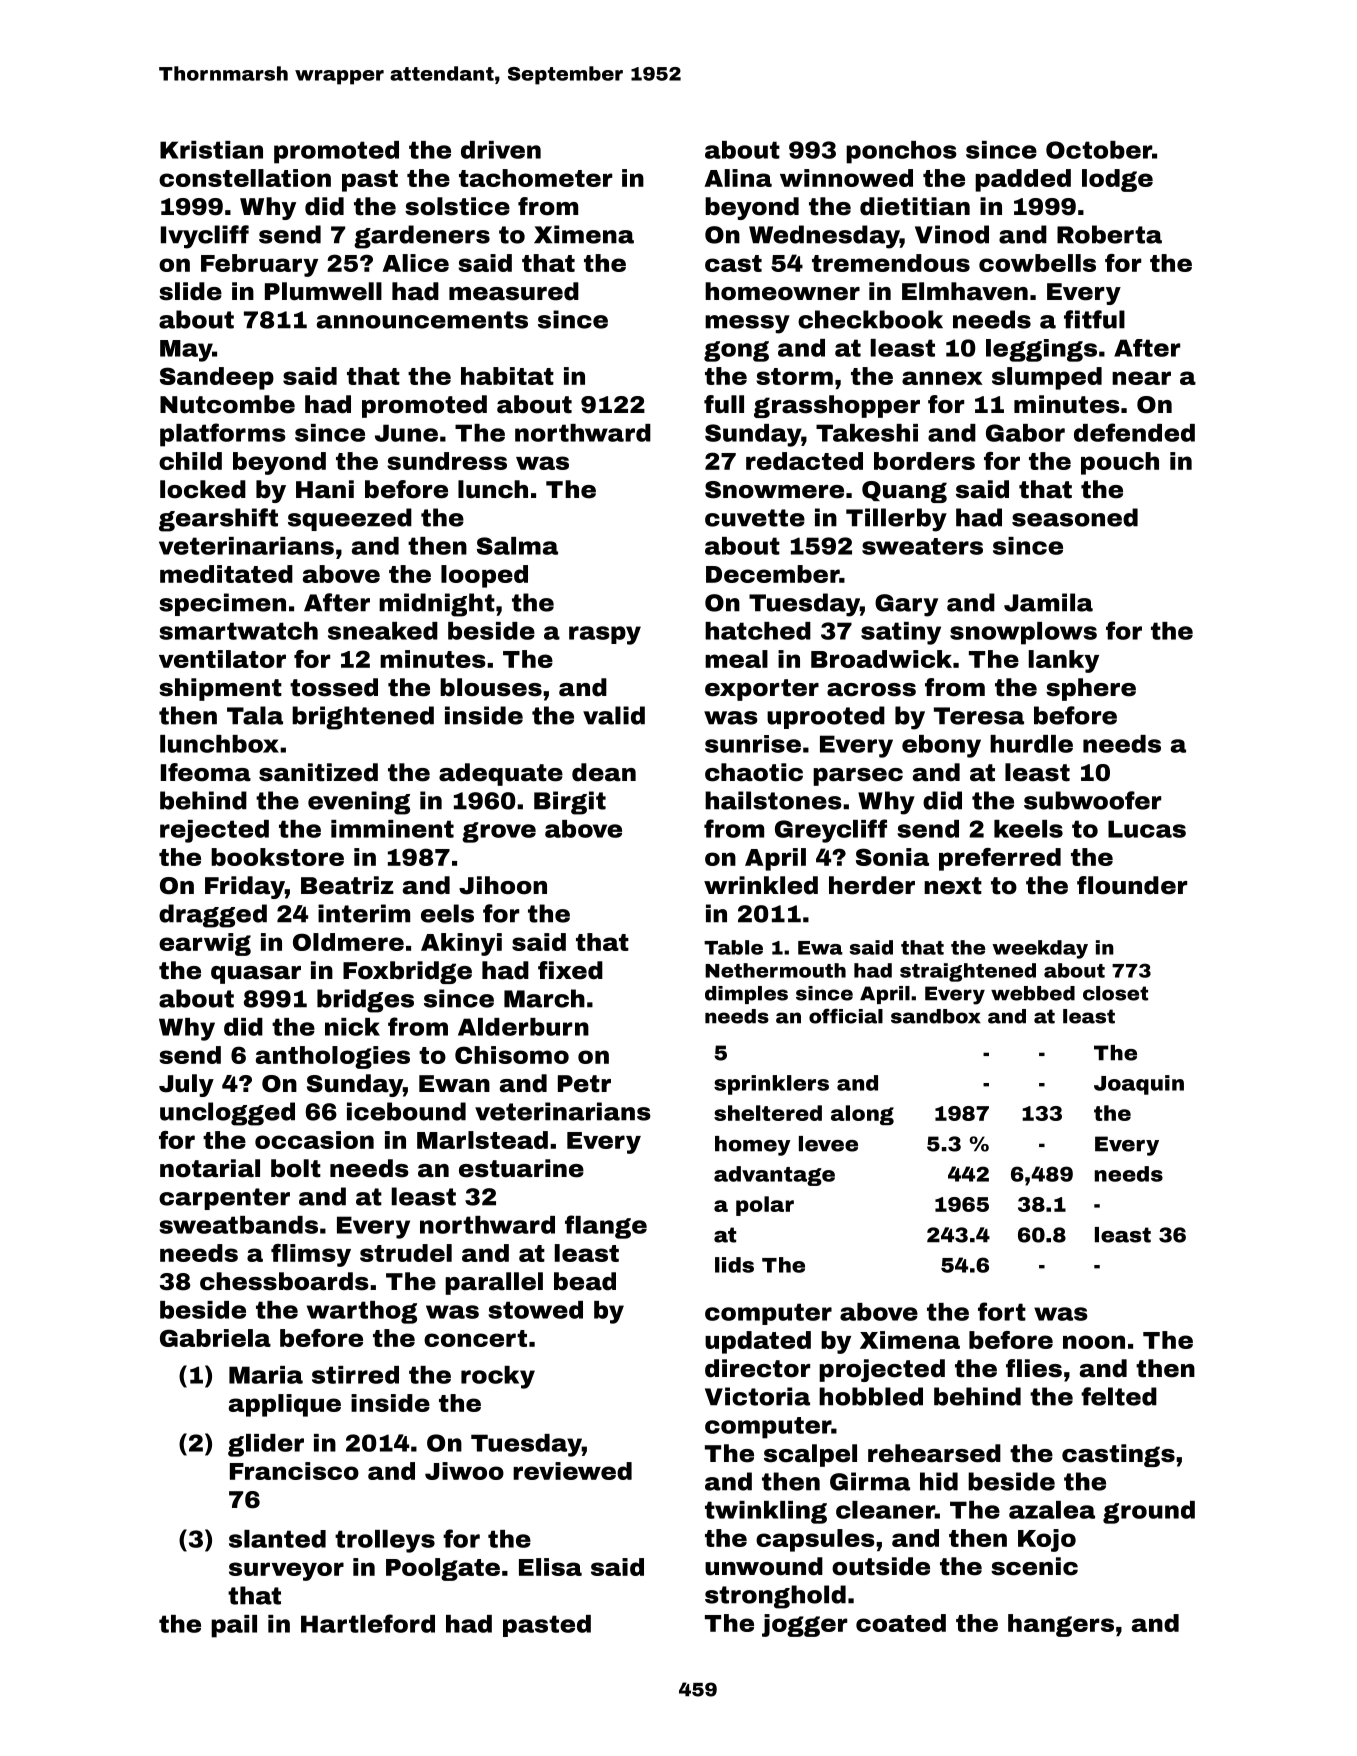  What do you see at coordinates (736, 659) in the screenshot?
I see `meal` at bounding box center [736, 659].
